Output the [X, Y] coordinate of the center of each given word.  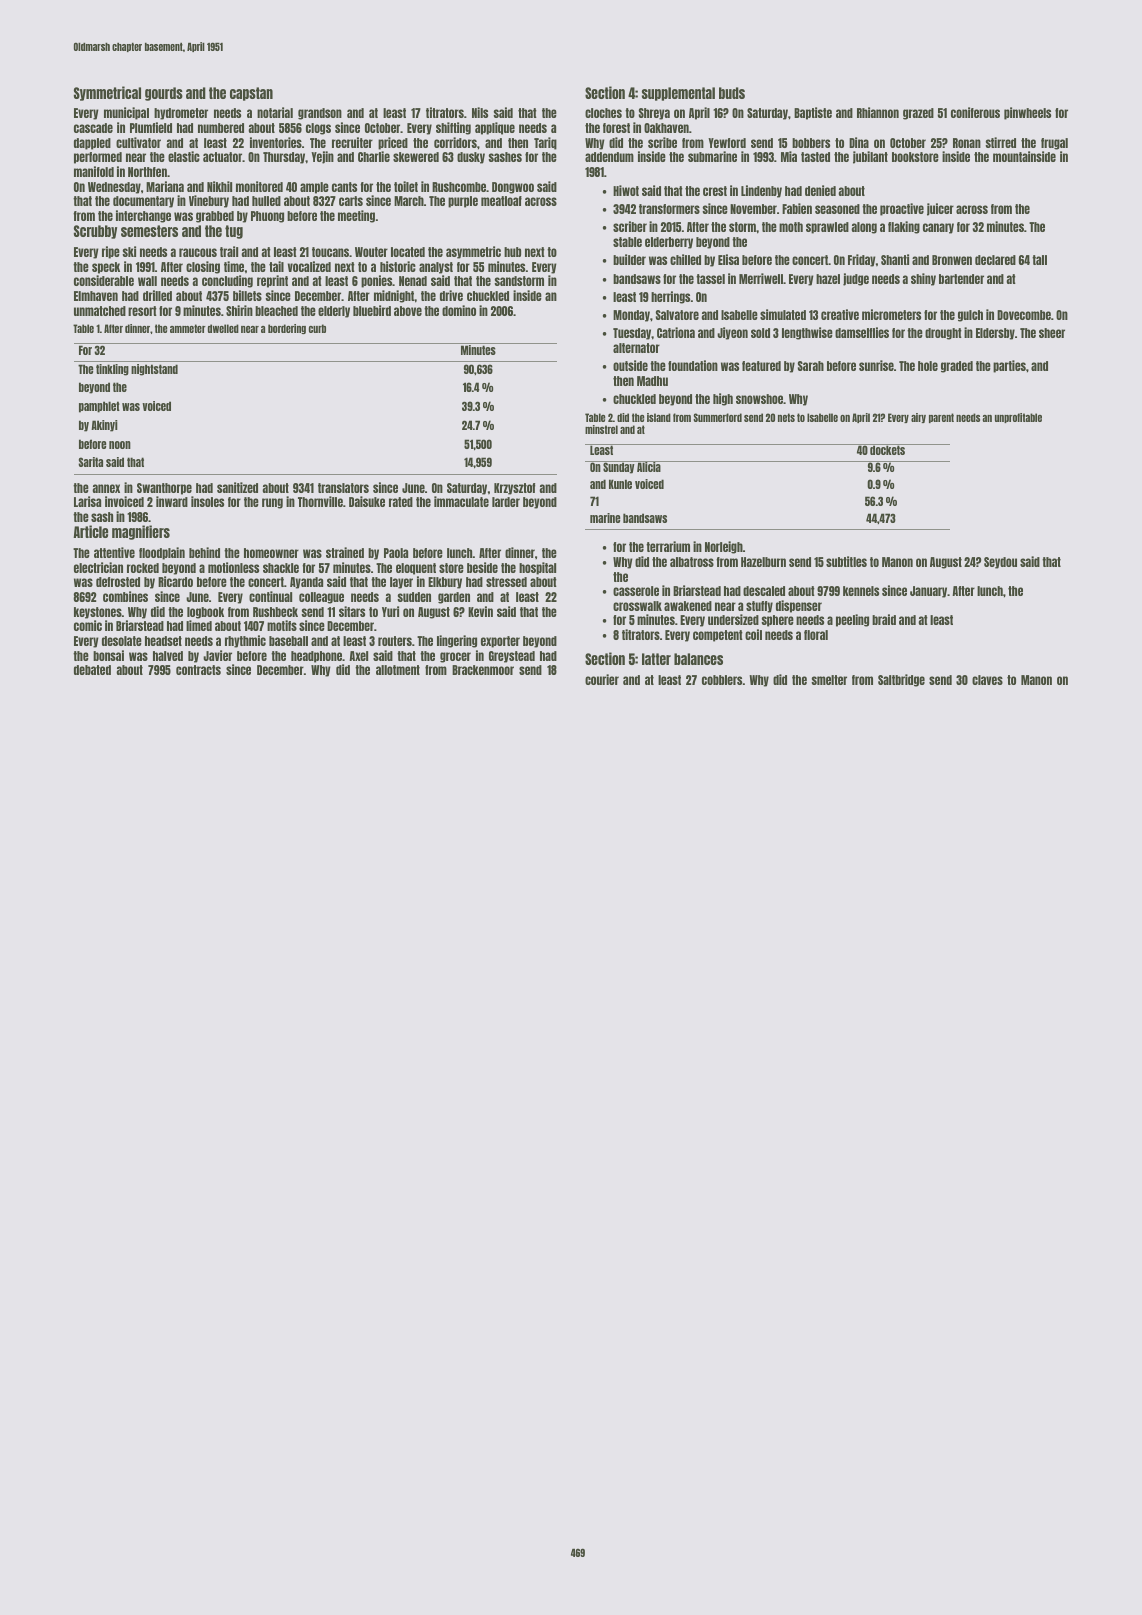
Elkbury [445, 583]
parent [941, 418]
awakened [688, 606]
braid [884, 619]
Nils [480, 112]
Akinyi [104, 426]
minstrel [601, 429]
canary [938, 228]
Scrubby [95, 232]
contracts [198, 670]
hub [512, 252]
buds [732, 93]
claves [987, 680]
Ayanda [306, 583]
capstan [251, 94]
